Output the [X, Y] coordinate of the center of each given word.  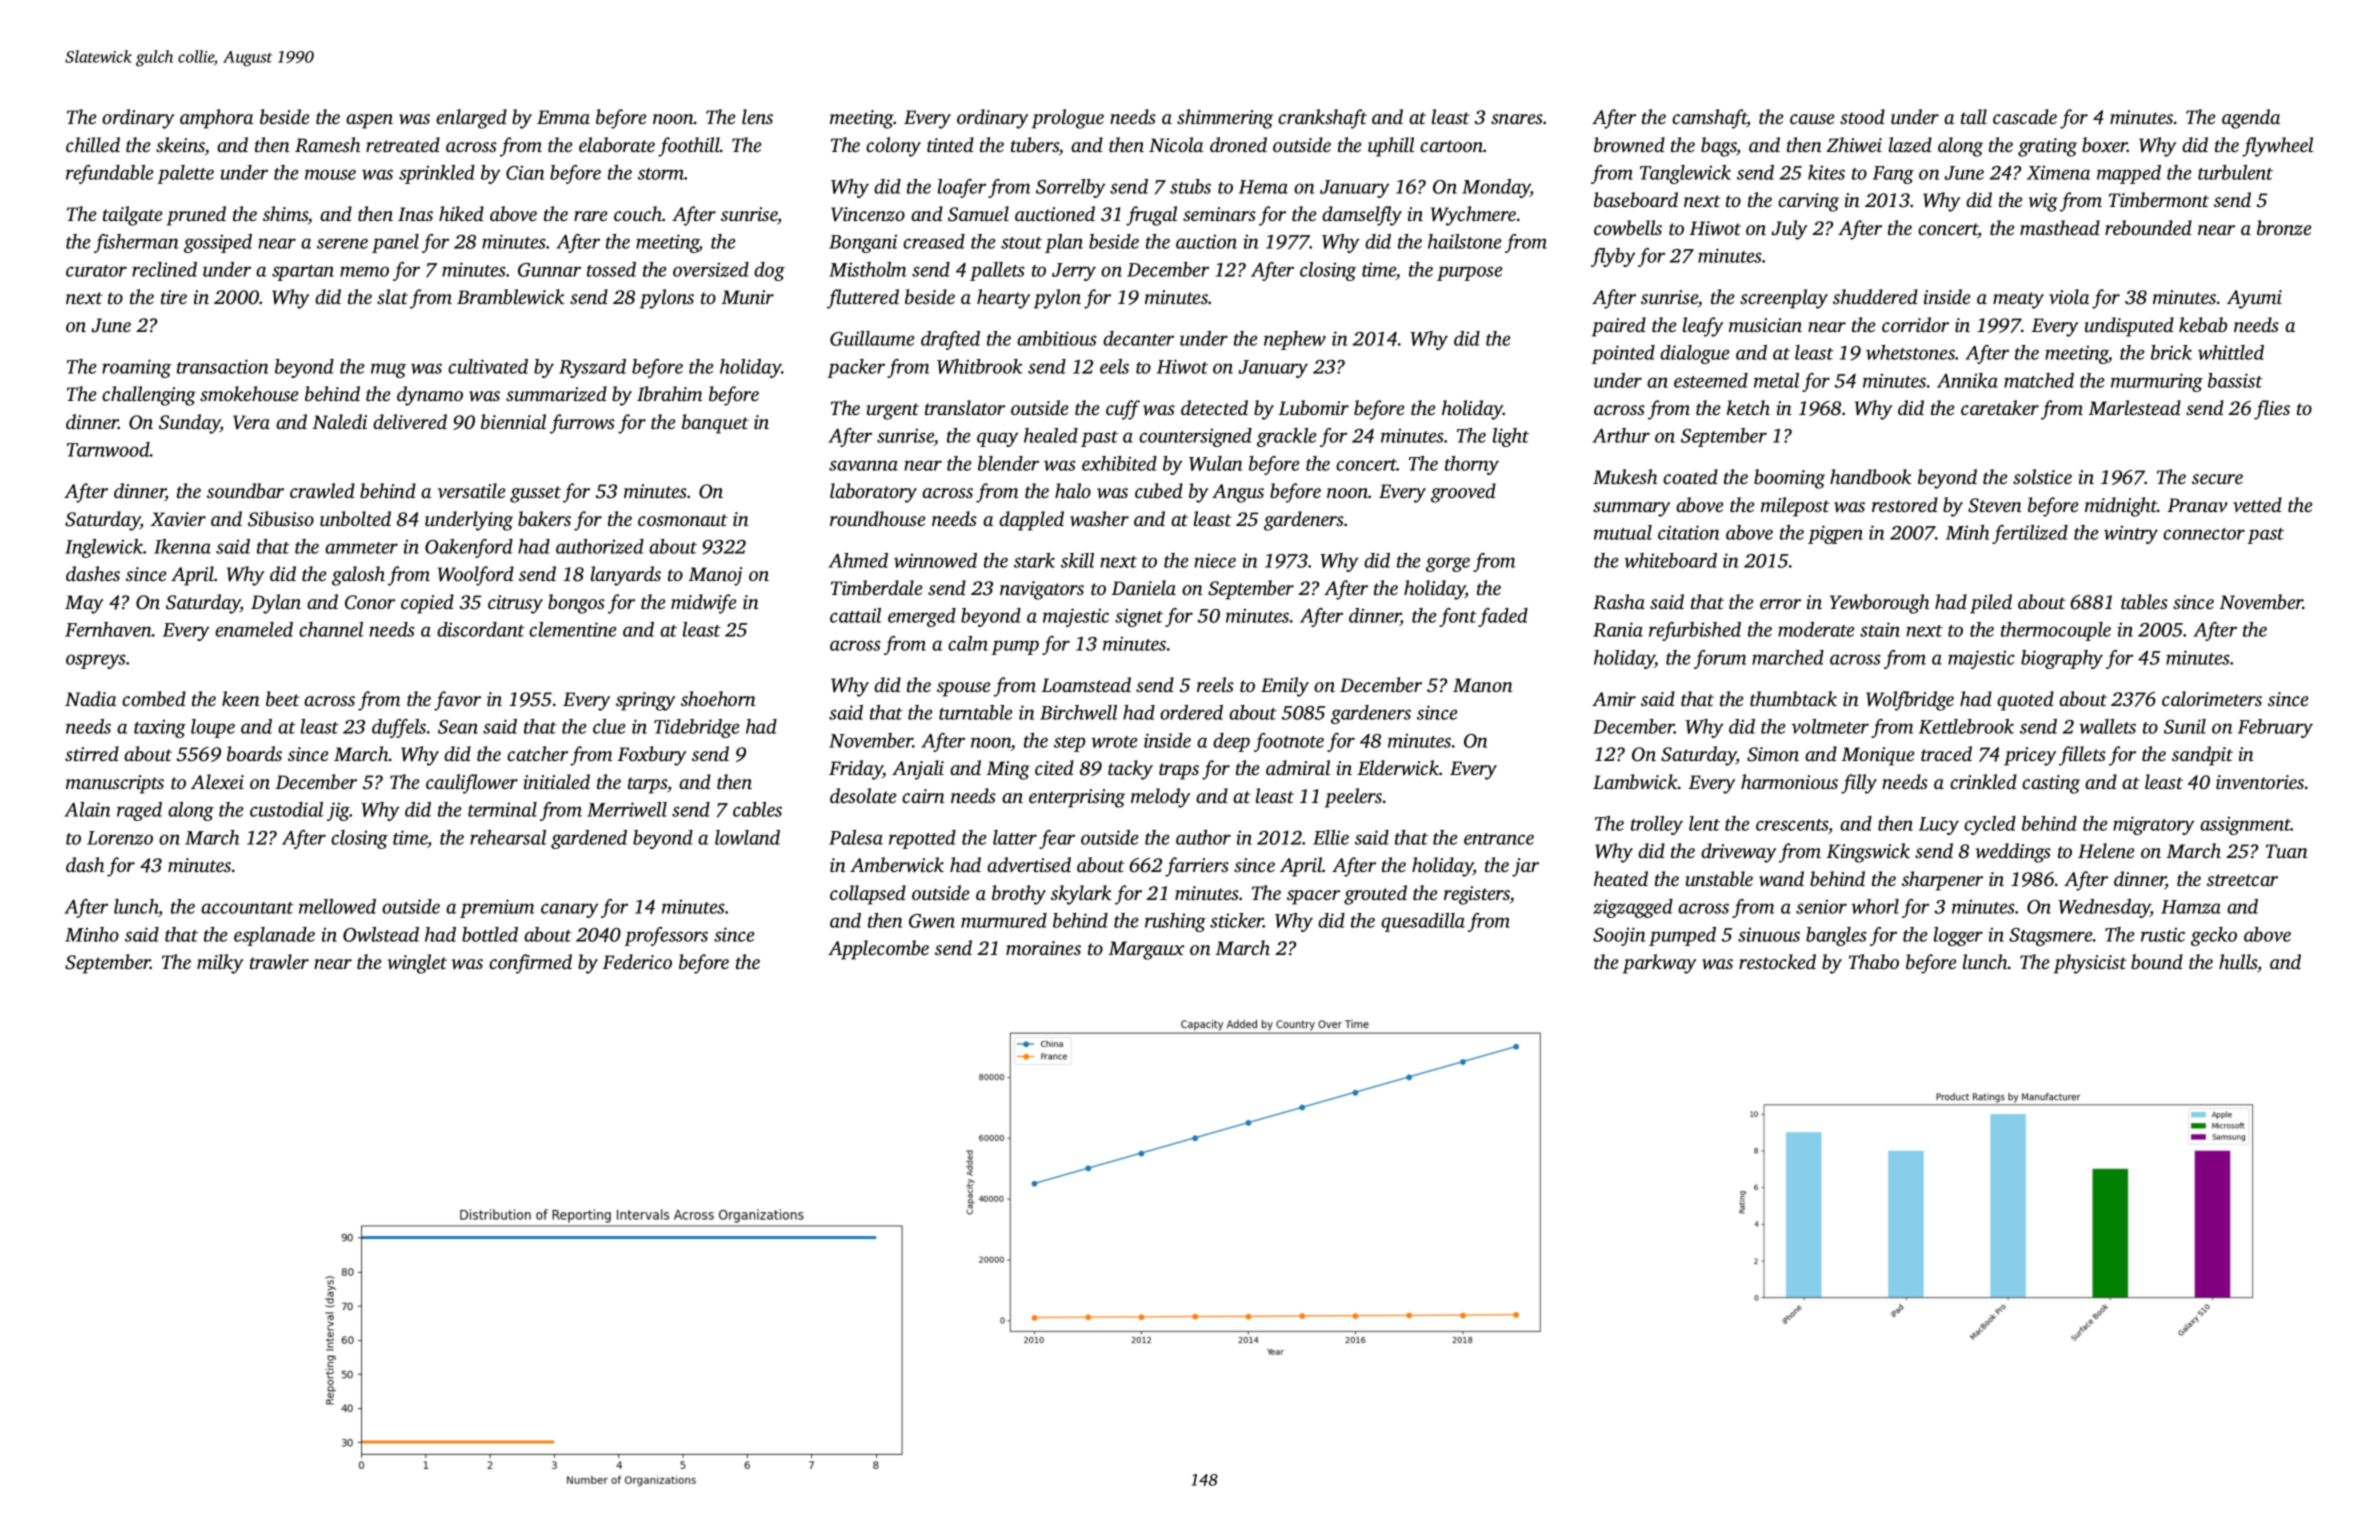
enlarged [471, 119]
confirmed [530, 964]
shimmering [1225, 119]
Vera [251, 422]
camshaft [1709, 119]
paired [1619, 327]
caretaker [2000, 407]
